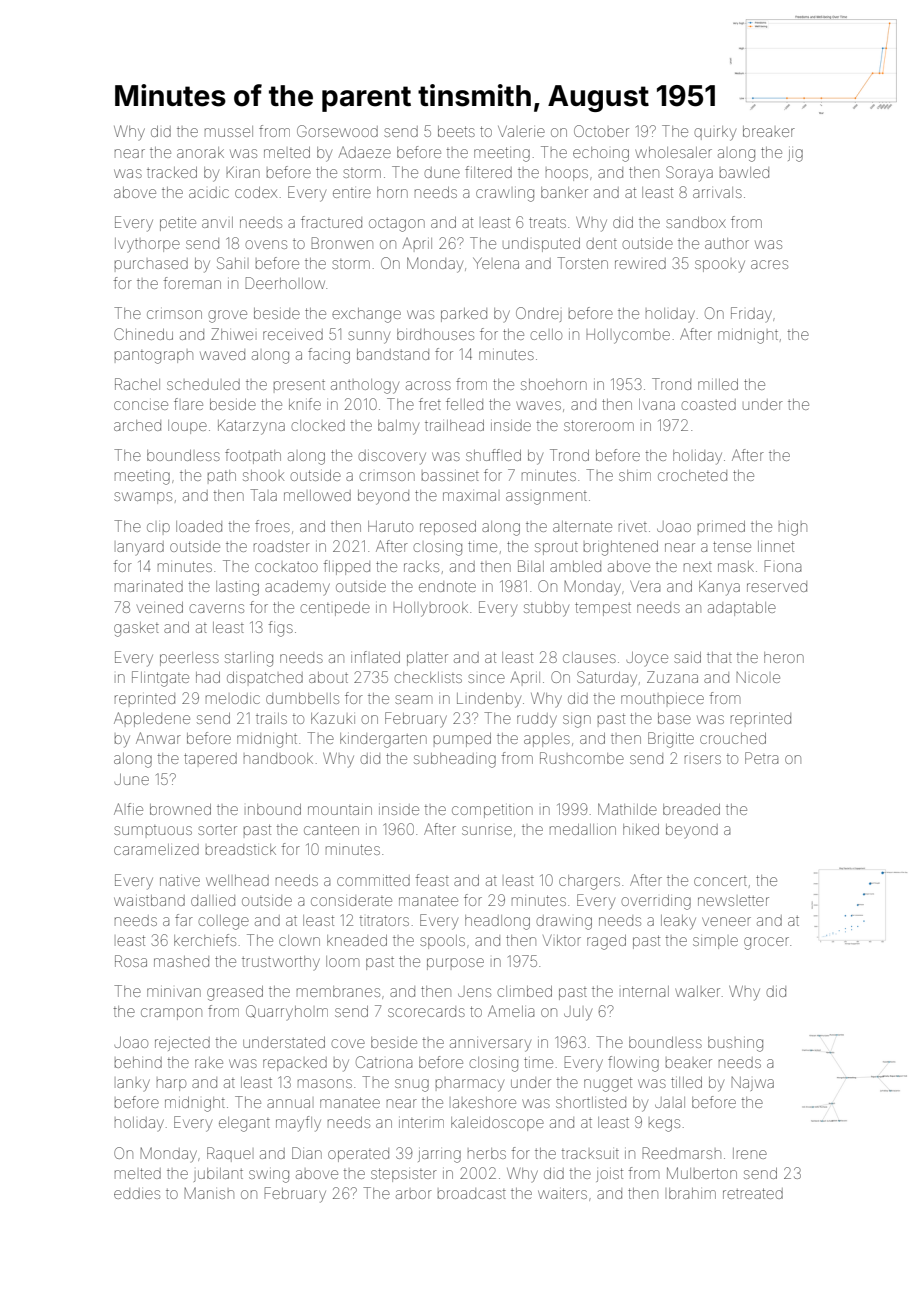 Image resolution: width=924 pixels, height=1308 pixels. What do you see at coordinates (172, 172) in the image?
I see `tracked` at bounding box center [172, 172].
